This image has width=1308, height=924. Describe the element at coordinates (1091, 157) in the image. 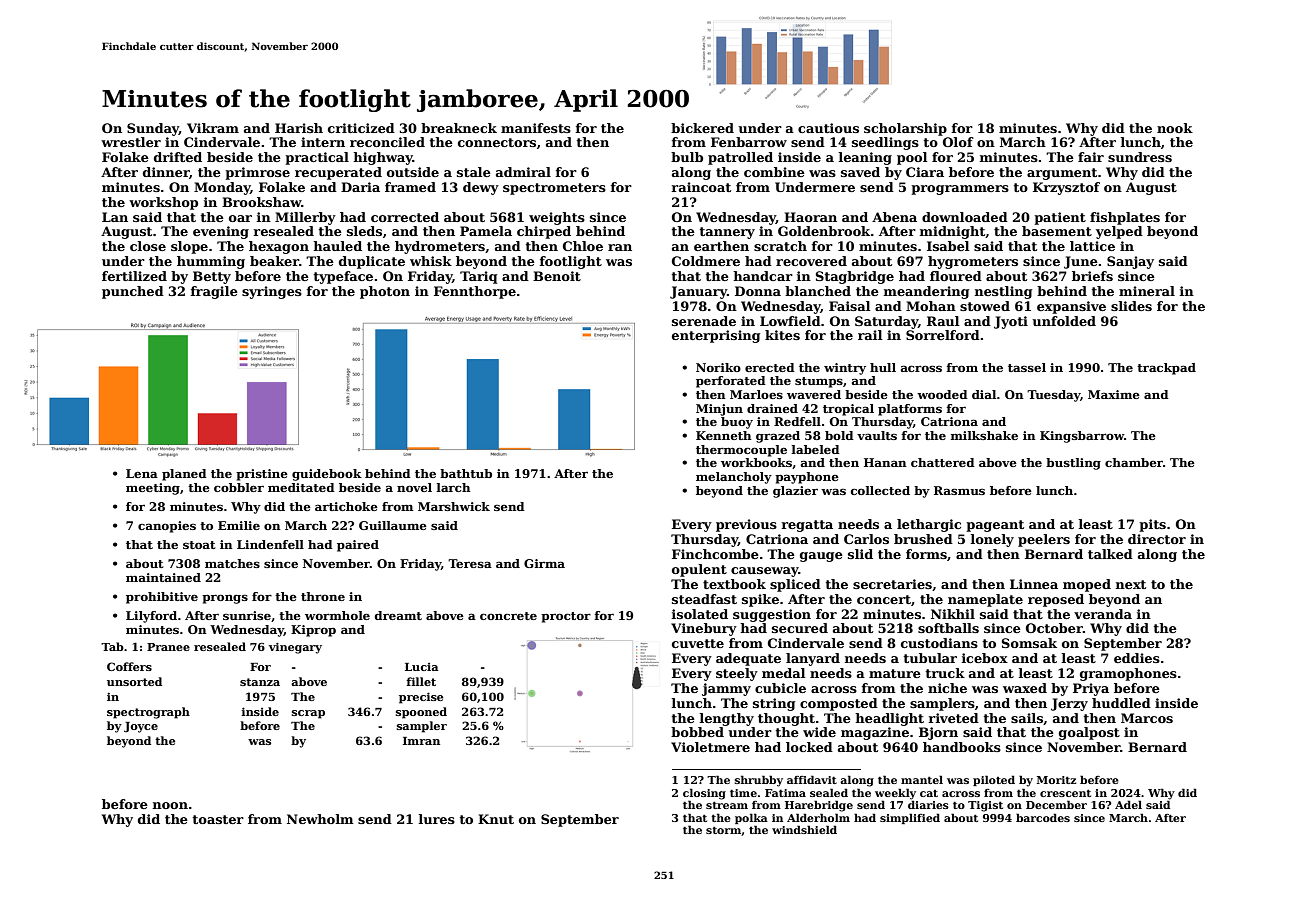

I see `fair` at that location.
